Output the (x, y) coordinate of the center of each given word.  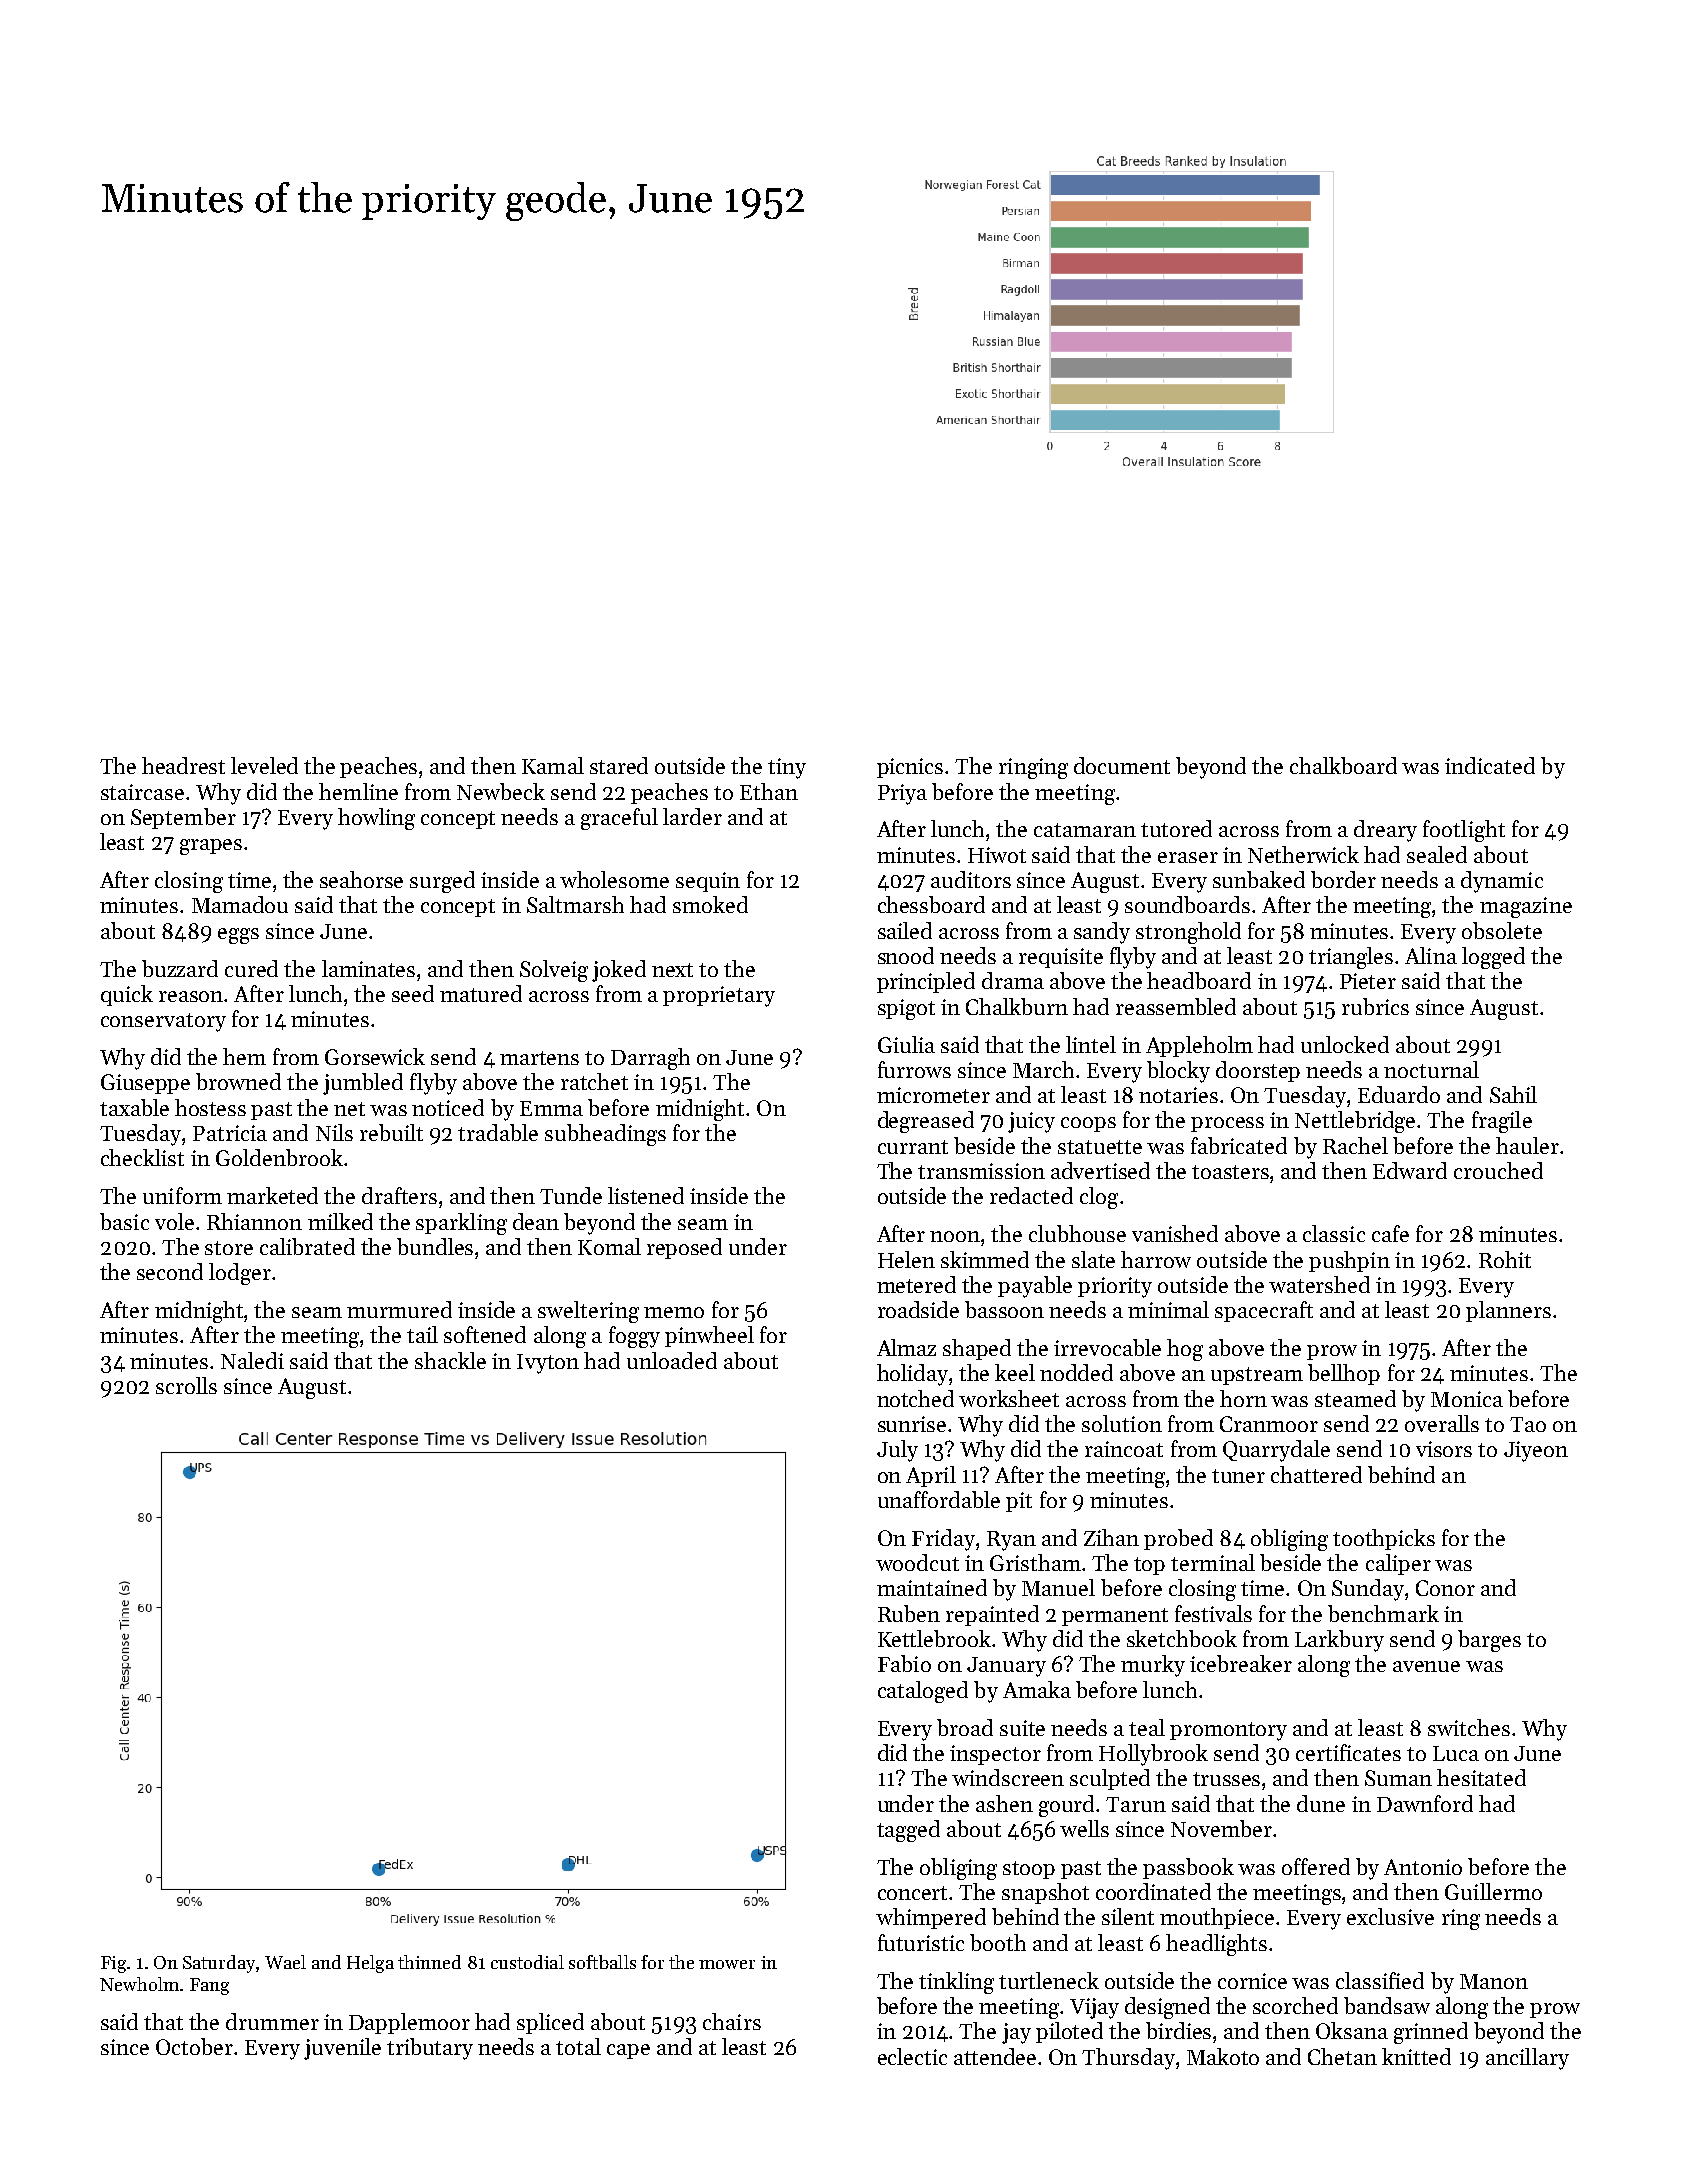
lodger (240, 1274)
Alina (1431, 955)
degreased (926, 1122)
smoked (710, 904)
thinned (429, 1962)
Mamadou (240, 904)
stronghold (1188, 933)
